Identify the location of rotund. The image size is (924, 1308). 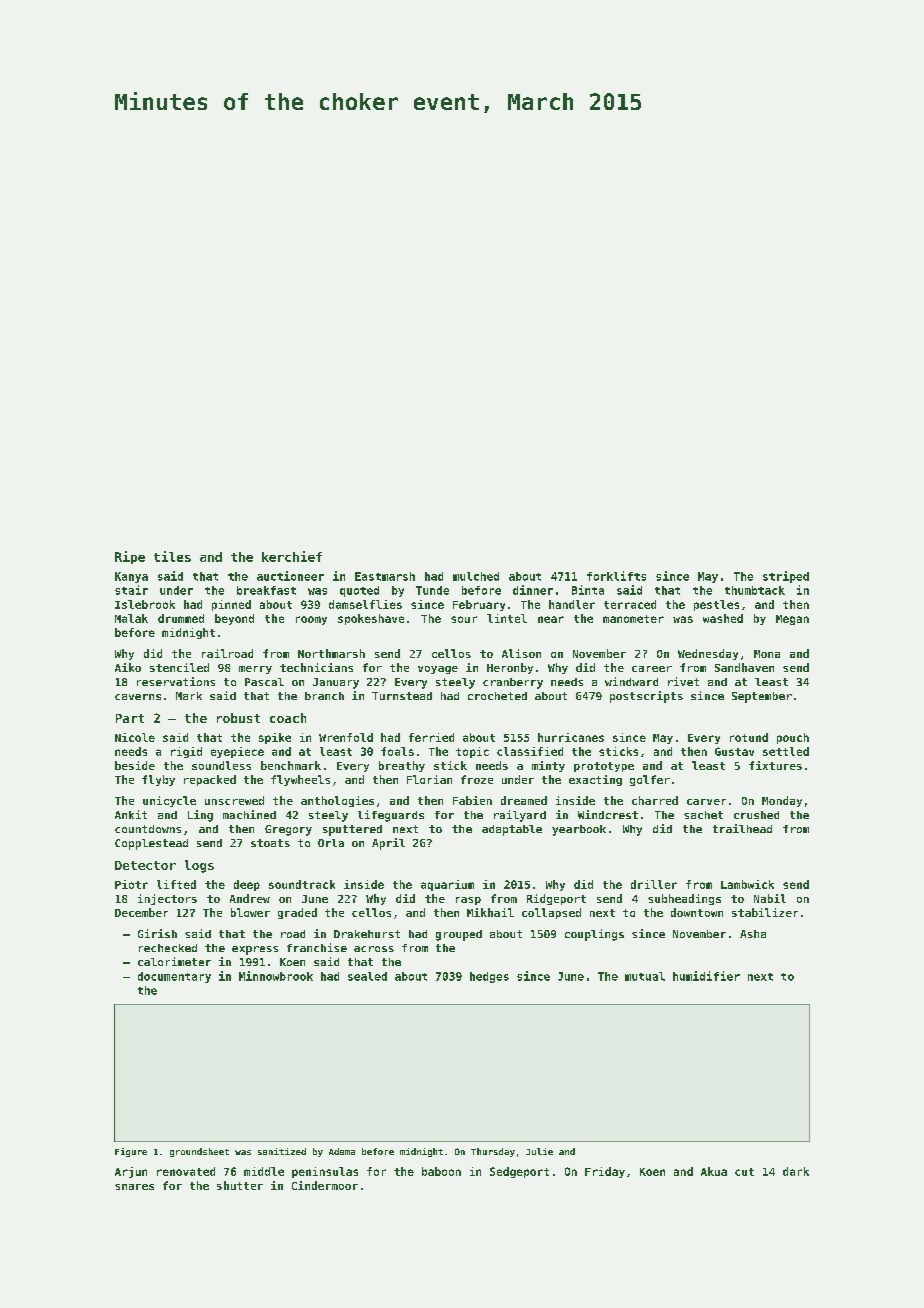
(749, 737).
